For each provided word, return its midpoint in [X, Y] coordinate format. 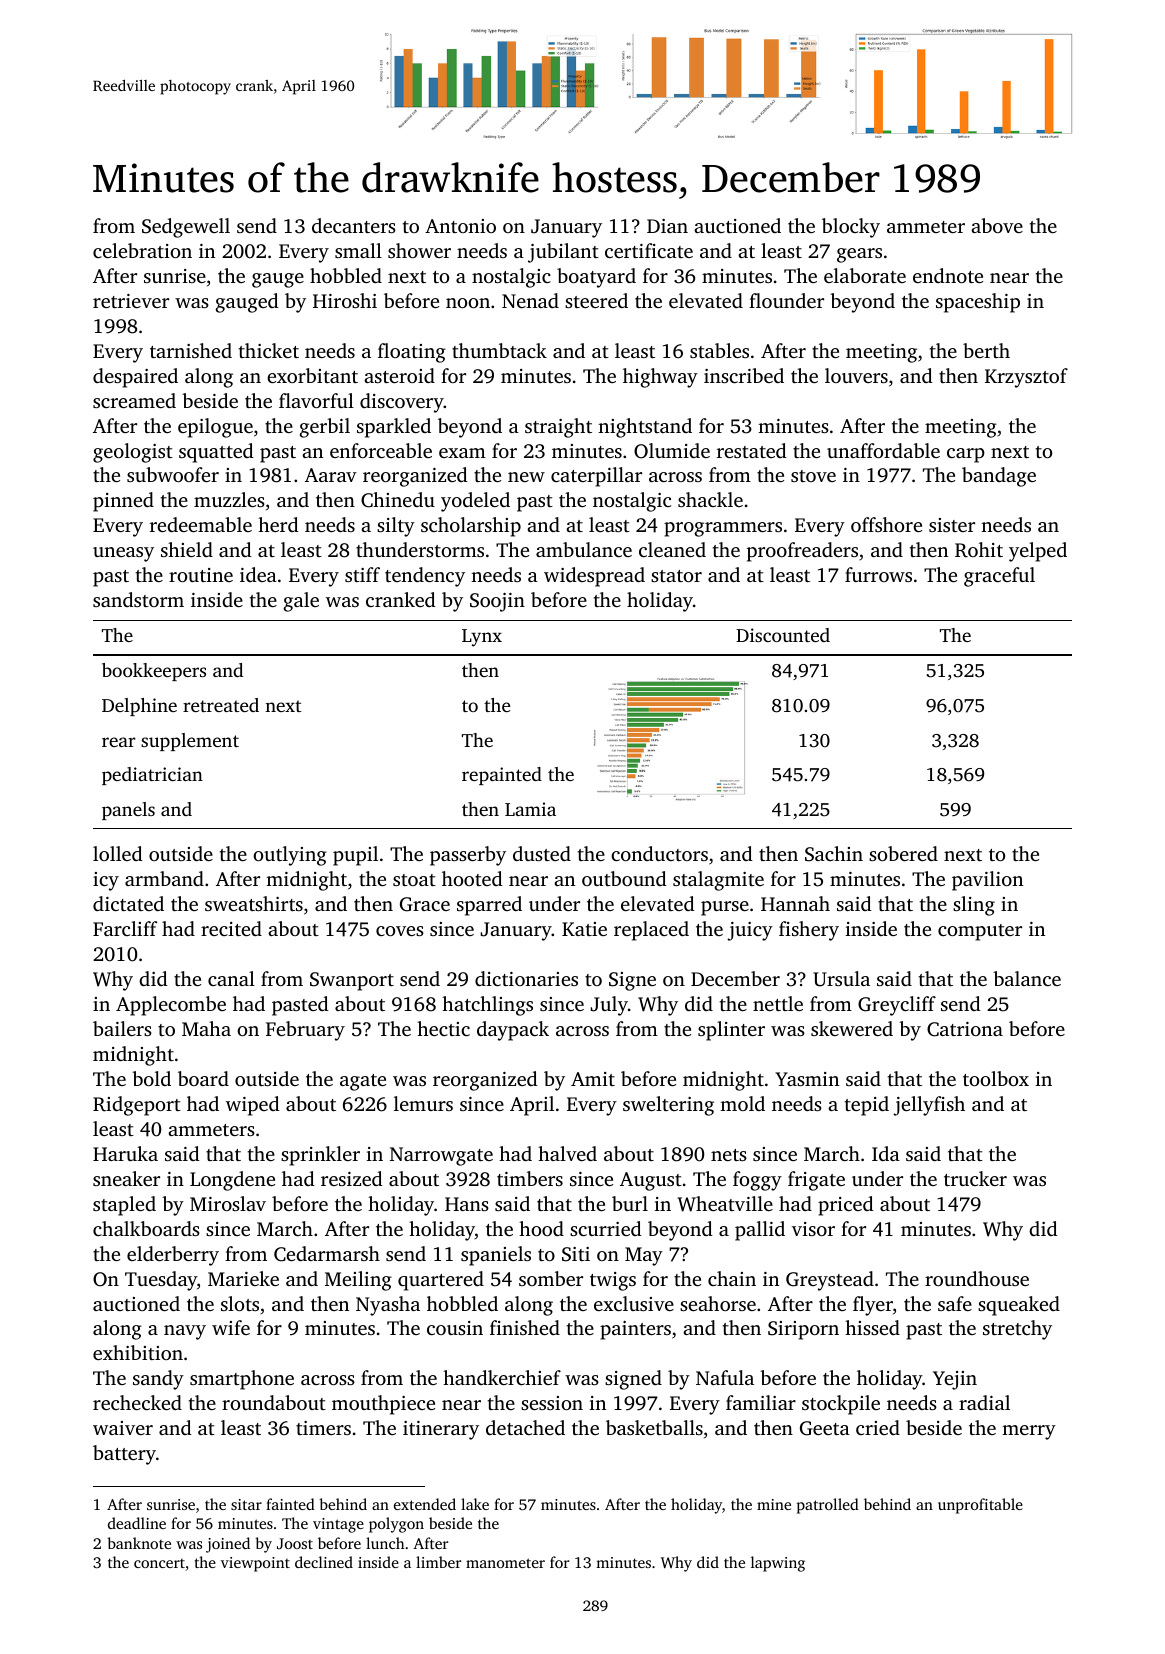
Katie [584, 929]
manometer [505, 1563]
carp [966, 455]
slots [240, 1303]
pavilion [987, 881]
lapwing [778, 1564]
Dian [667, 226]
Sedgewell [186, 228]
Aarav [331, 475]
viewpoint [255, 1564]
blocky [851, 228]
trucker [975, 1178]
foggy [757, 1181]
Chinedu [398, 500]
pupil [355, 856]
